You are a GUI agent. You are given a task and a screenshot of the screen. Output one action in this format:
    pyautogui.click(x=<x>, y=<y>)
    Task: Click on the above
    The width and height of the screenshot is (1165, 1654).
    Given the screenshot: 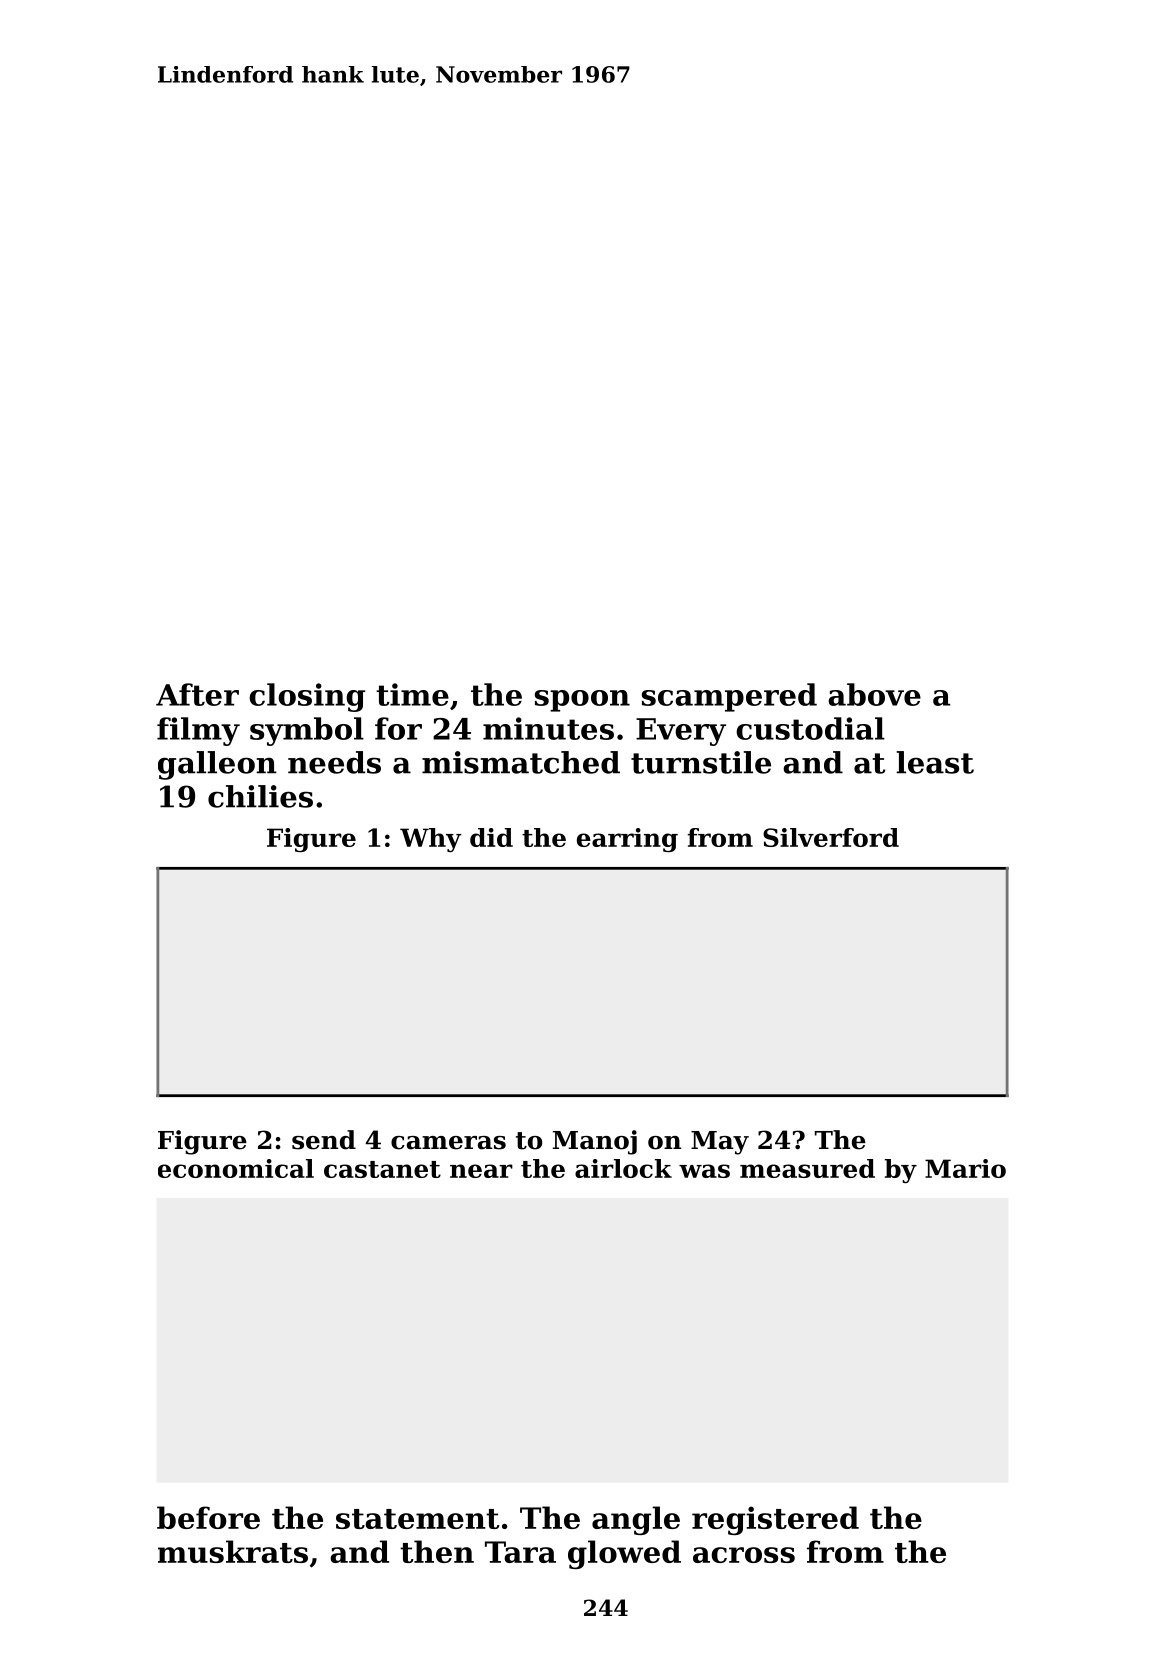 What is the action you would take?
    pyautogui.click(x=874, y=694)
